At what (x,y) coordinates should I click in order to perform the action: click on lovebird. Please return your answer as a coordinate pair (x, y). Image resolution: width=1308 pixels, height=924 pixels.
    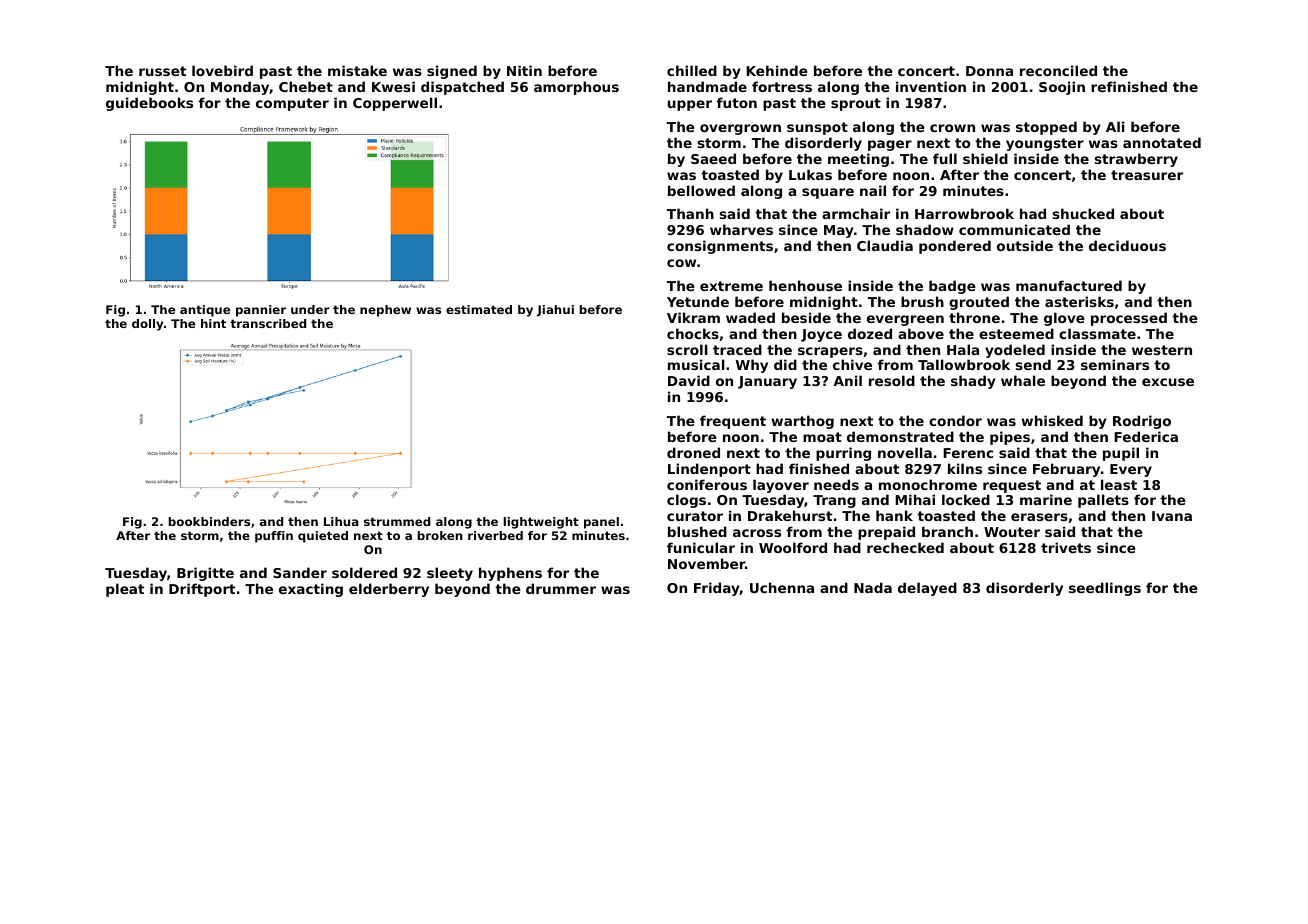
    Looking at the image, I should click on (222, 70).
